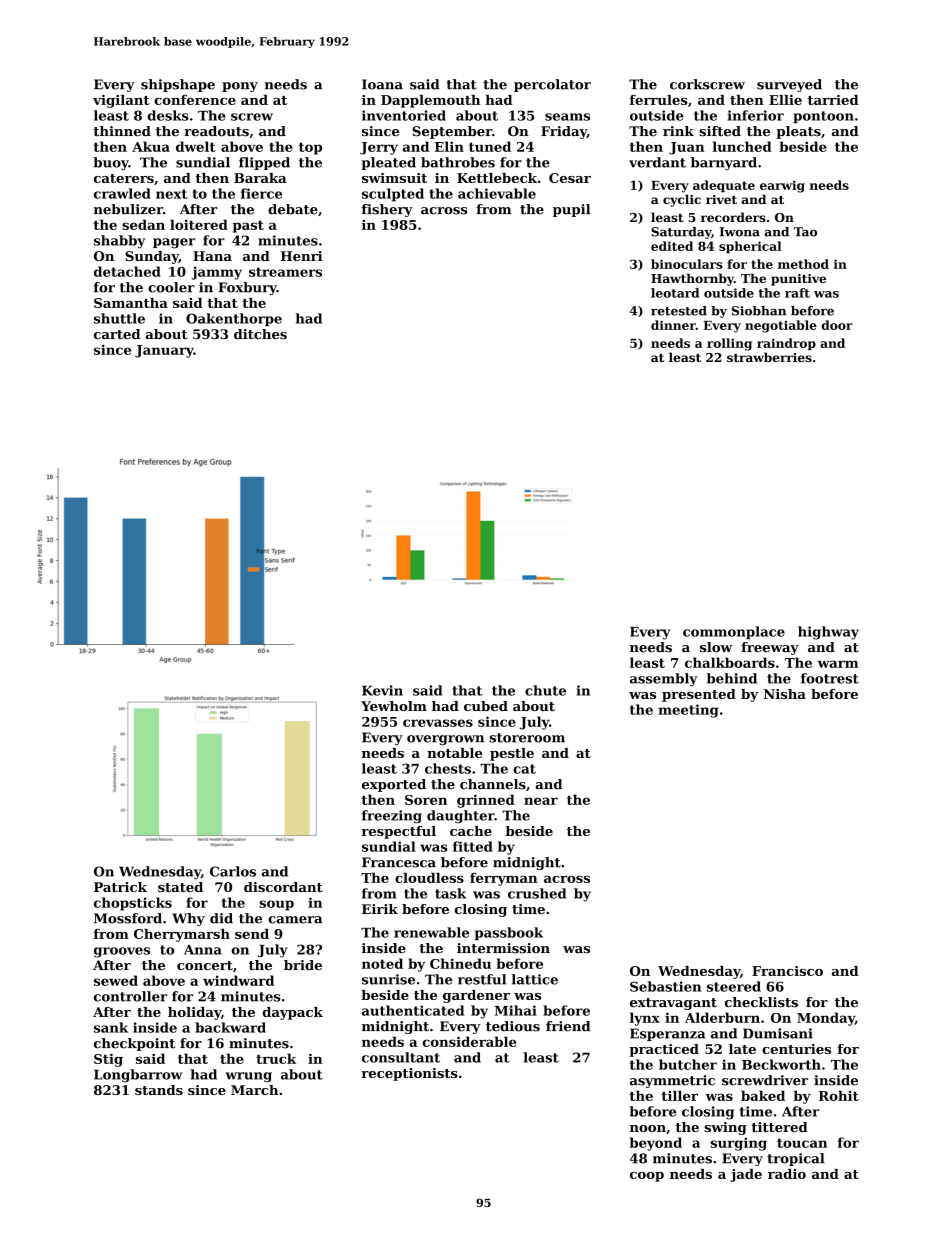 This screenshot has height=1233, width=952. What do you see at coordinates (789, 85) in the screenshot?
I see `surveyed` at bounding box center [789, 85].
